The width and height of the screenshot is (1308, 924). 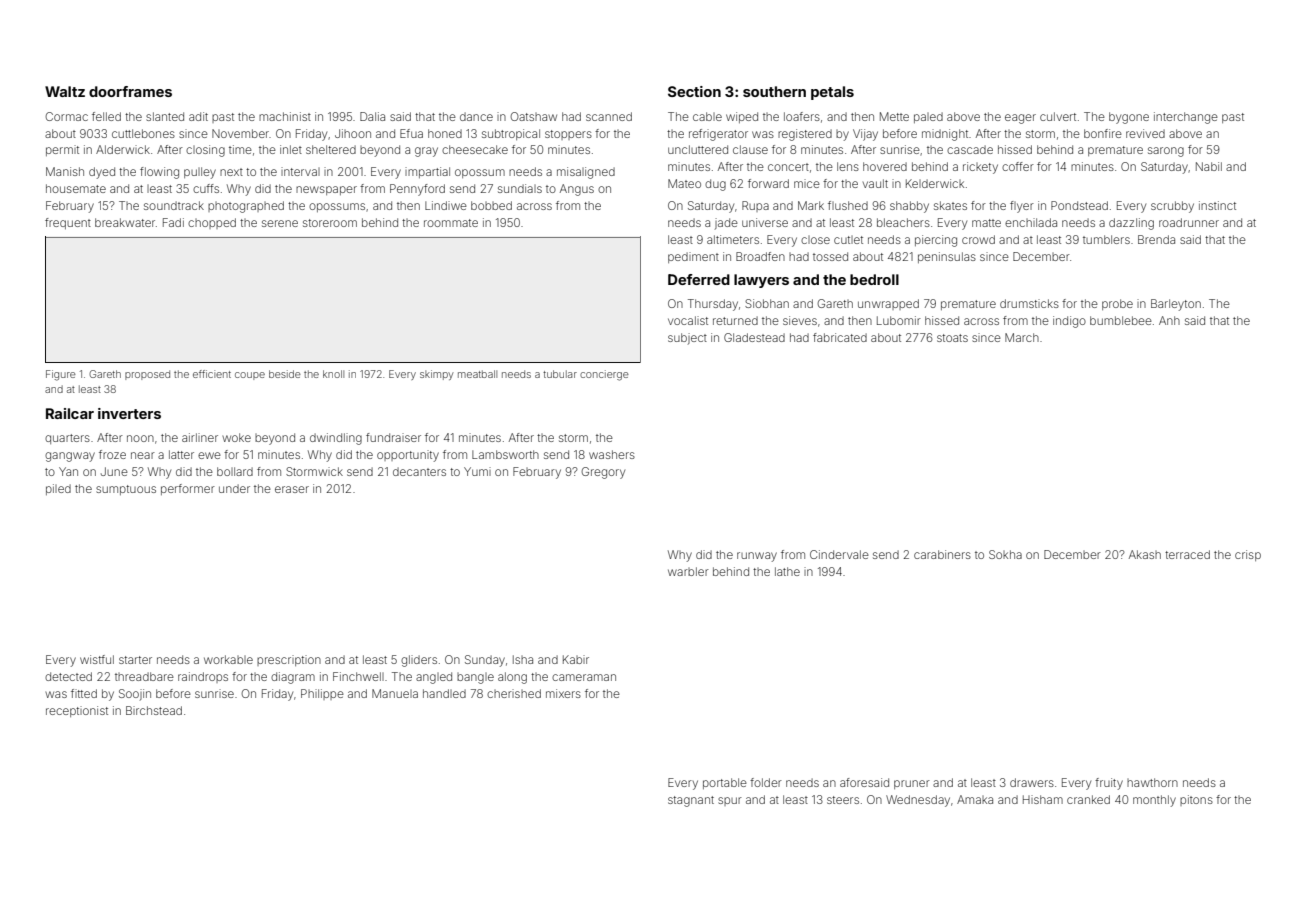 I want to click on uncluttered, so click(x=698, y=149).
